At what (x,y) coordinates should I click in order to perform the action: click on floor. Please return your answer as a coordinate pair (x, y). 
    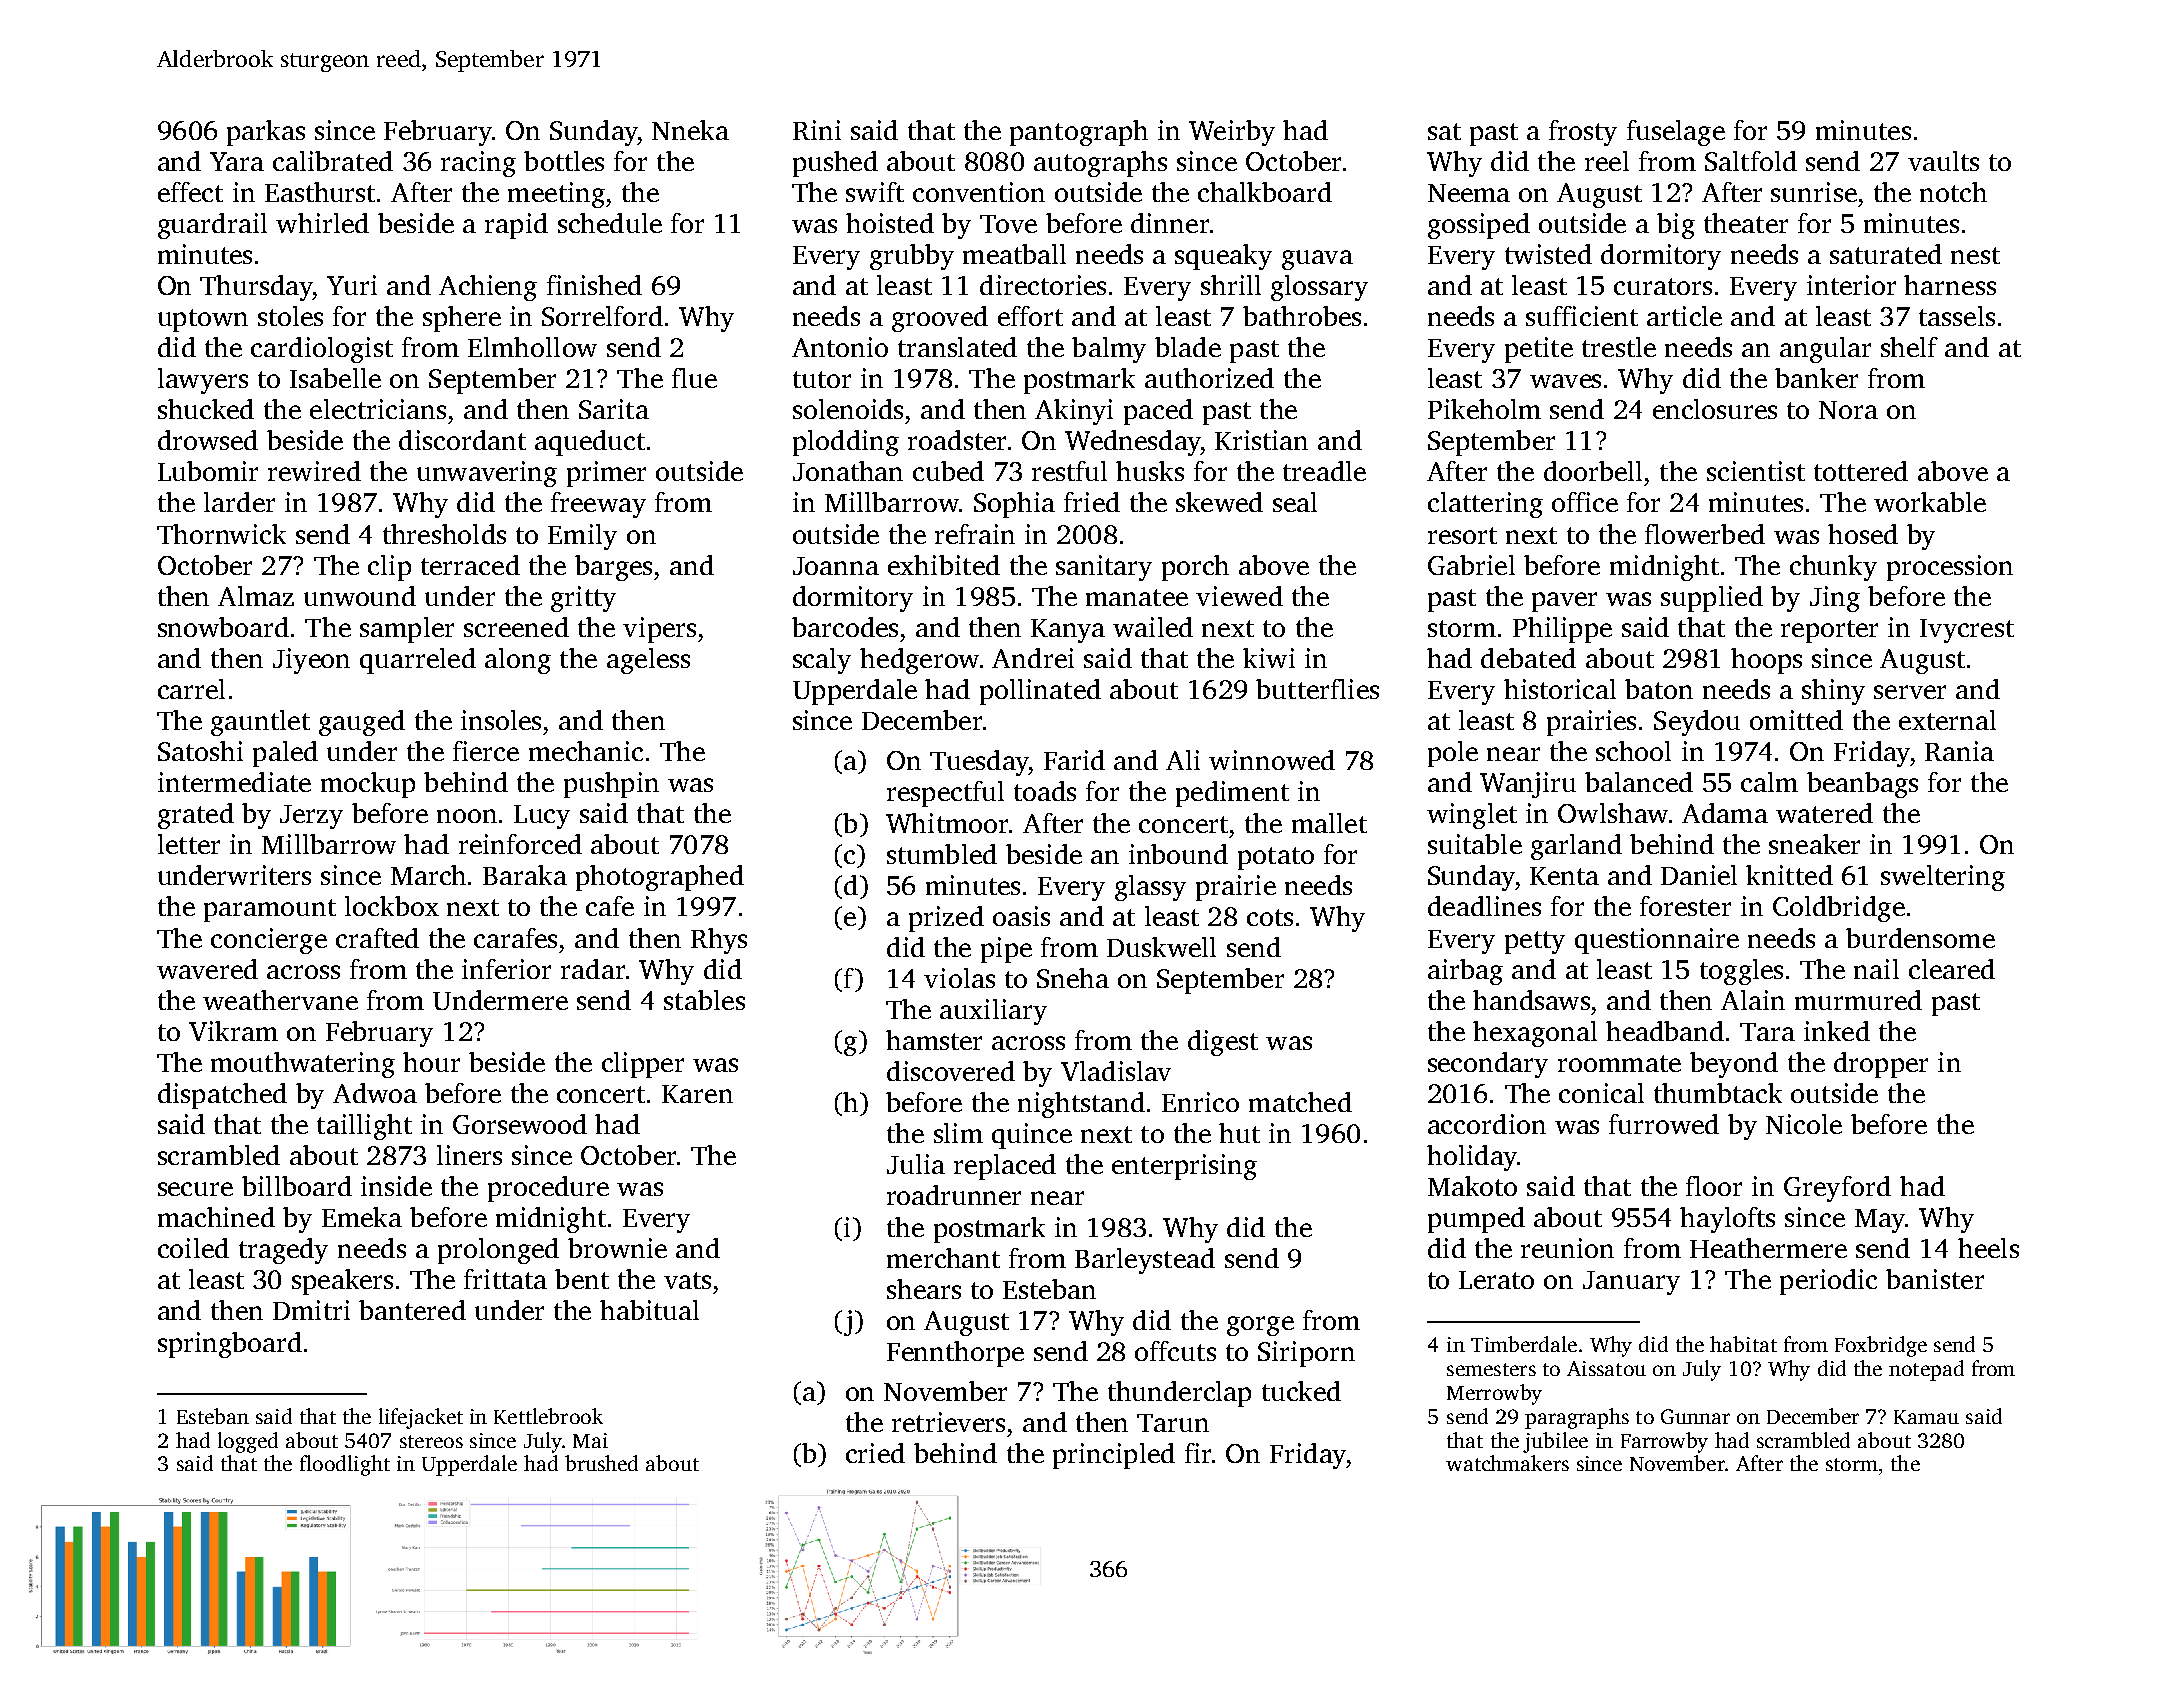
    Looking at the image, I should click on (1714, 1186).
